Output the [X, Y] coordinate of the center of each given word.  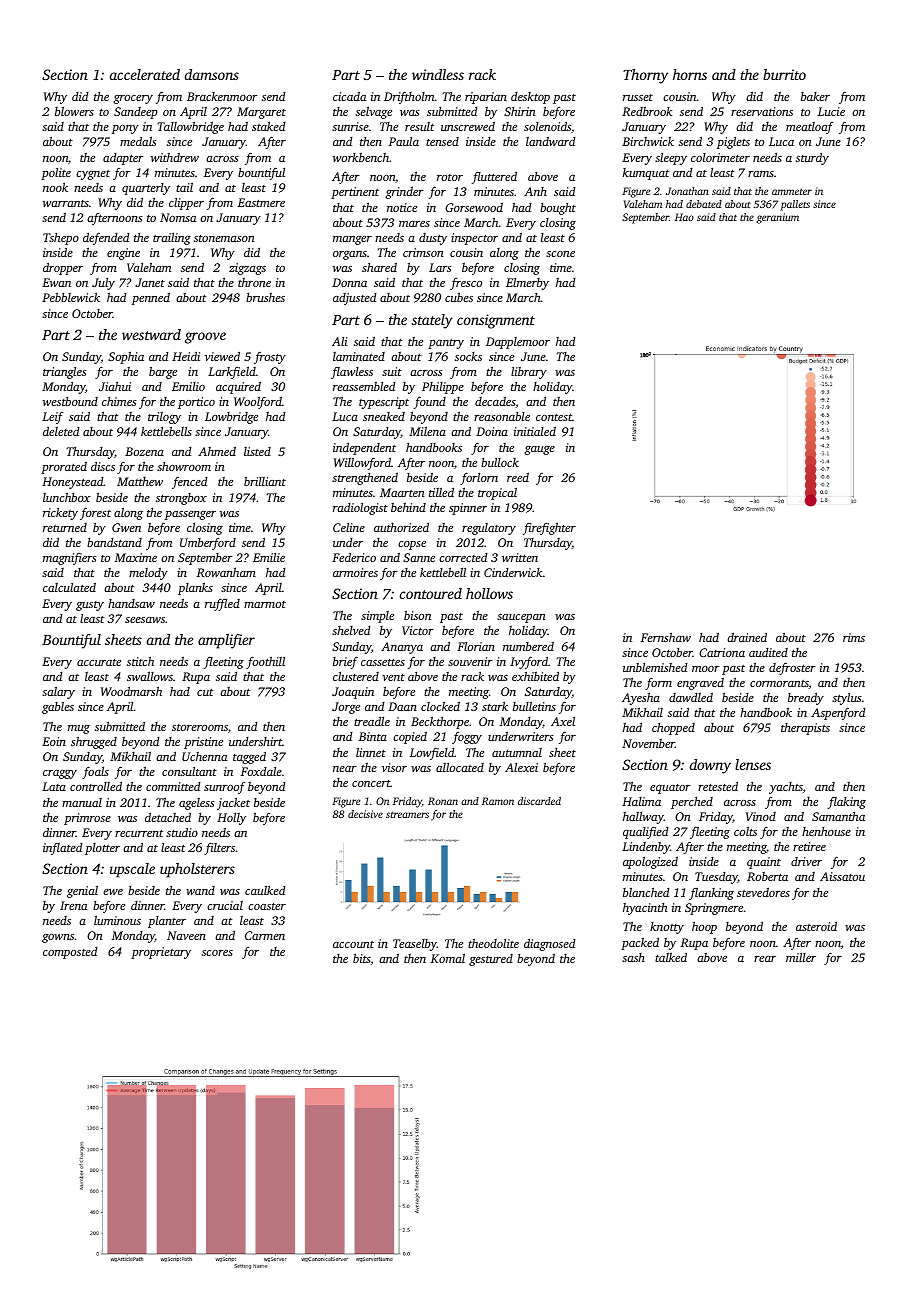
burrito [784, 74]
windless [438, 74]
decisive [365, 814]
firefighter [549, 528]
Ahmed [217, 451]
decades [495, 402]
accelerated [145, 74]
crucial [225, 905]
